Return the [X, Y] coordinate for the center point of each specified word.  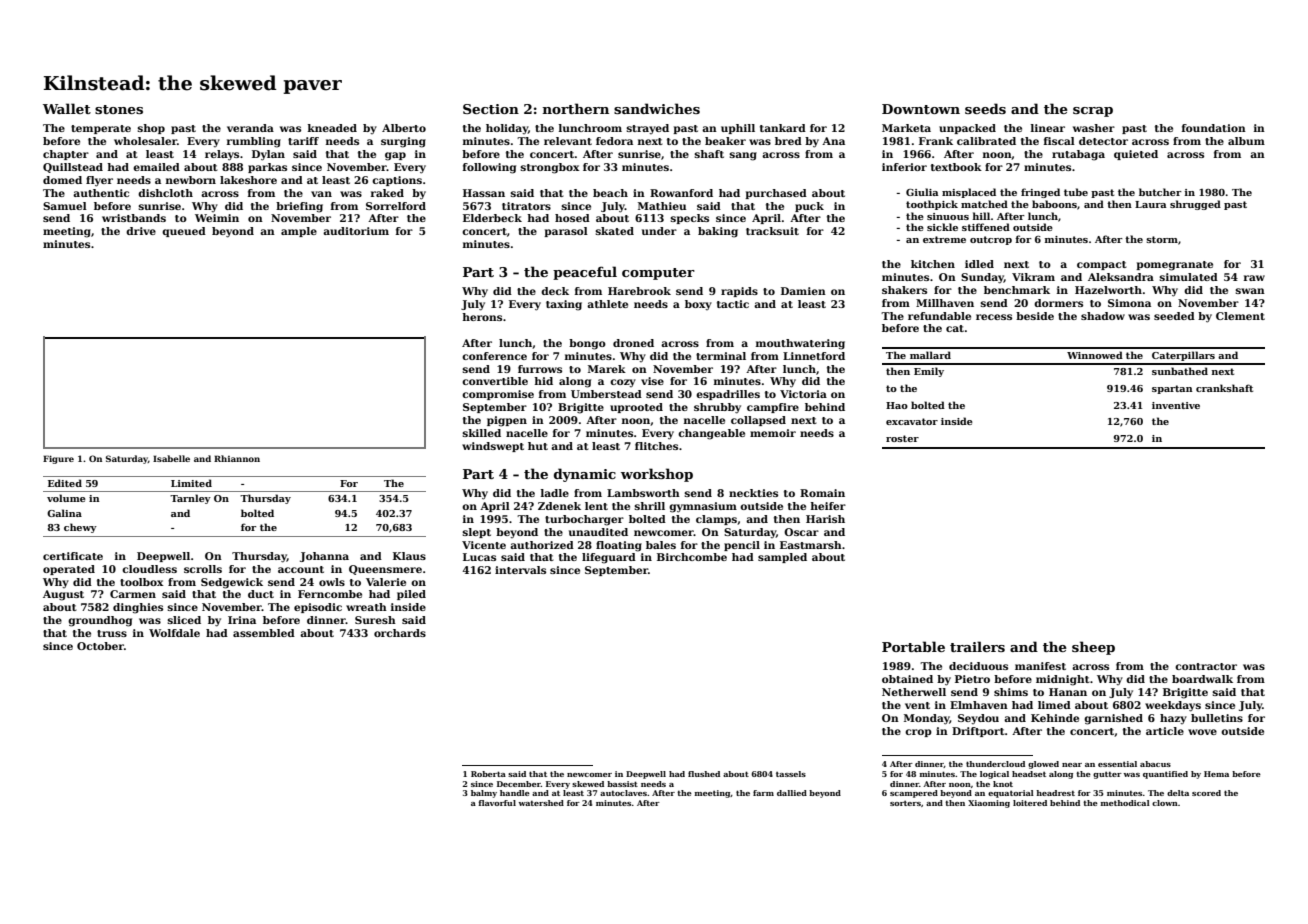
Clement [1240, 316]
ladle [555, 493]
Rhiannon [237, 458]
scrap [1093, 112]
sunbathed [1180, 371]
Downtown [921, 109]
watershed [541, 803]
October [100, 646]
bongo [587, 344]
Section [491, 109]
